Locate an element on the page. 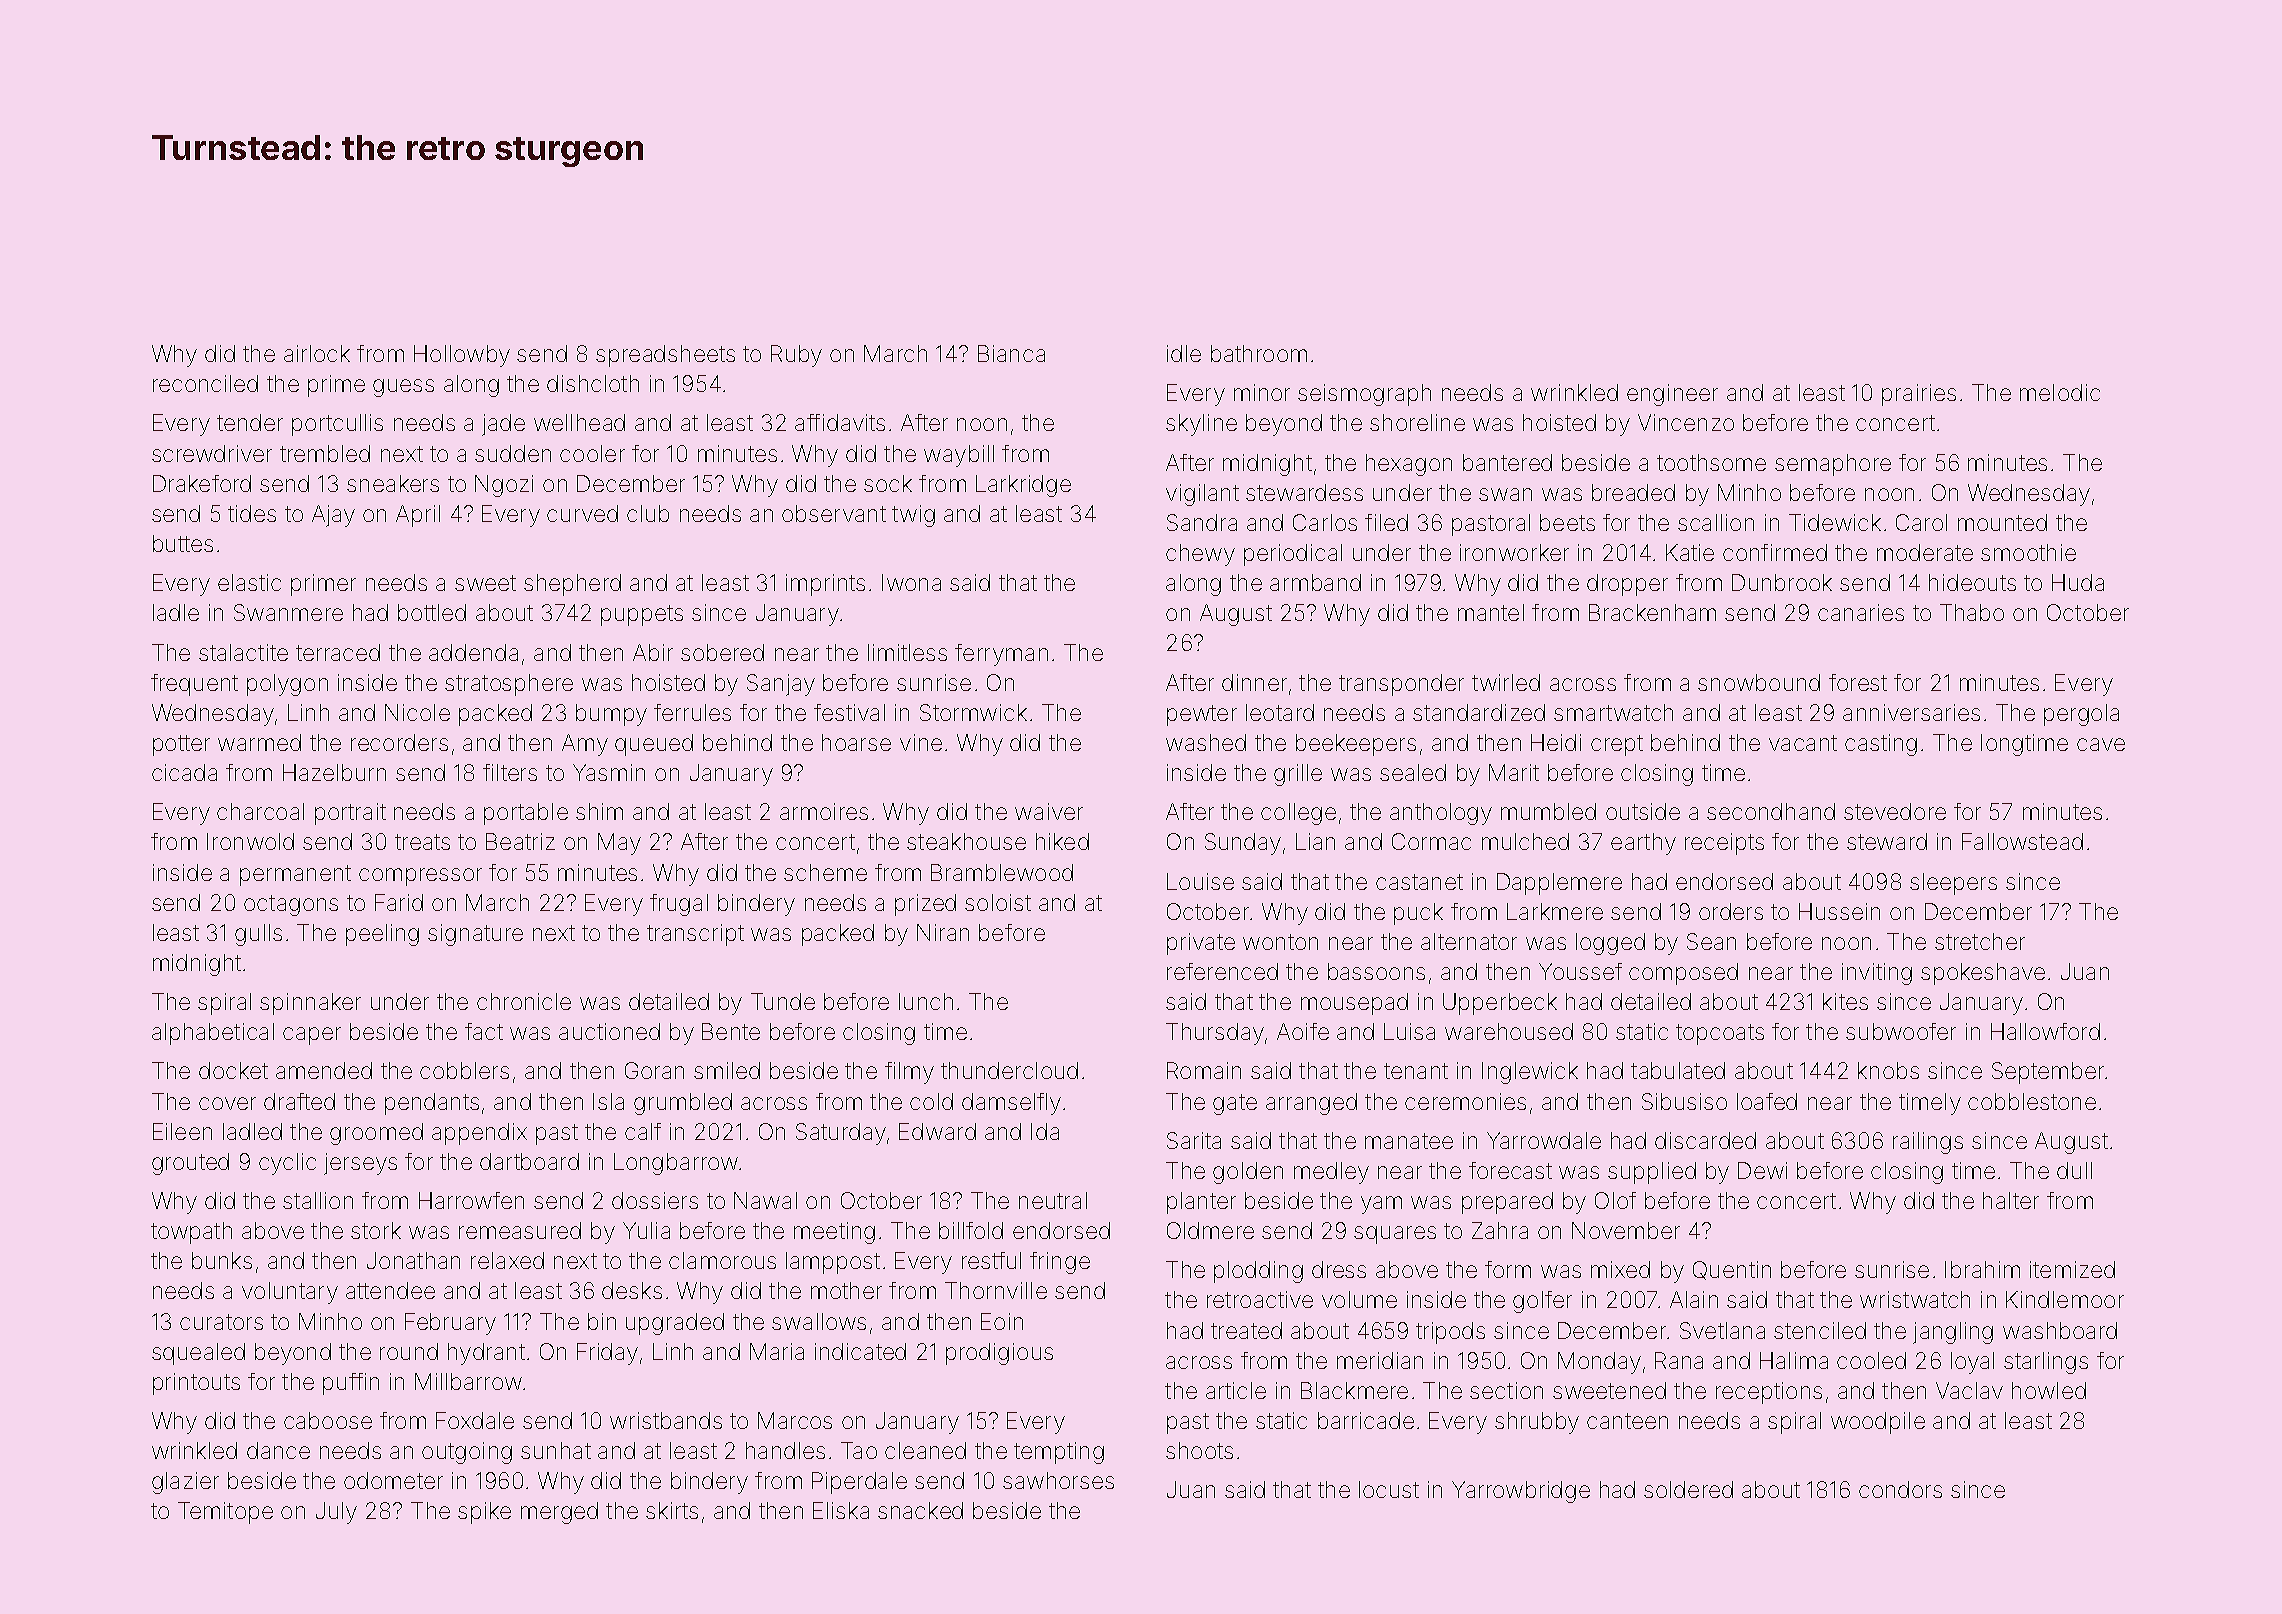  condors is located at coordinates (1900, 1489).
